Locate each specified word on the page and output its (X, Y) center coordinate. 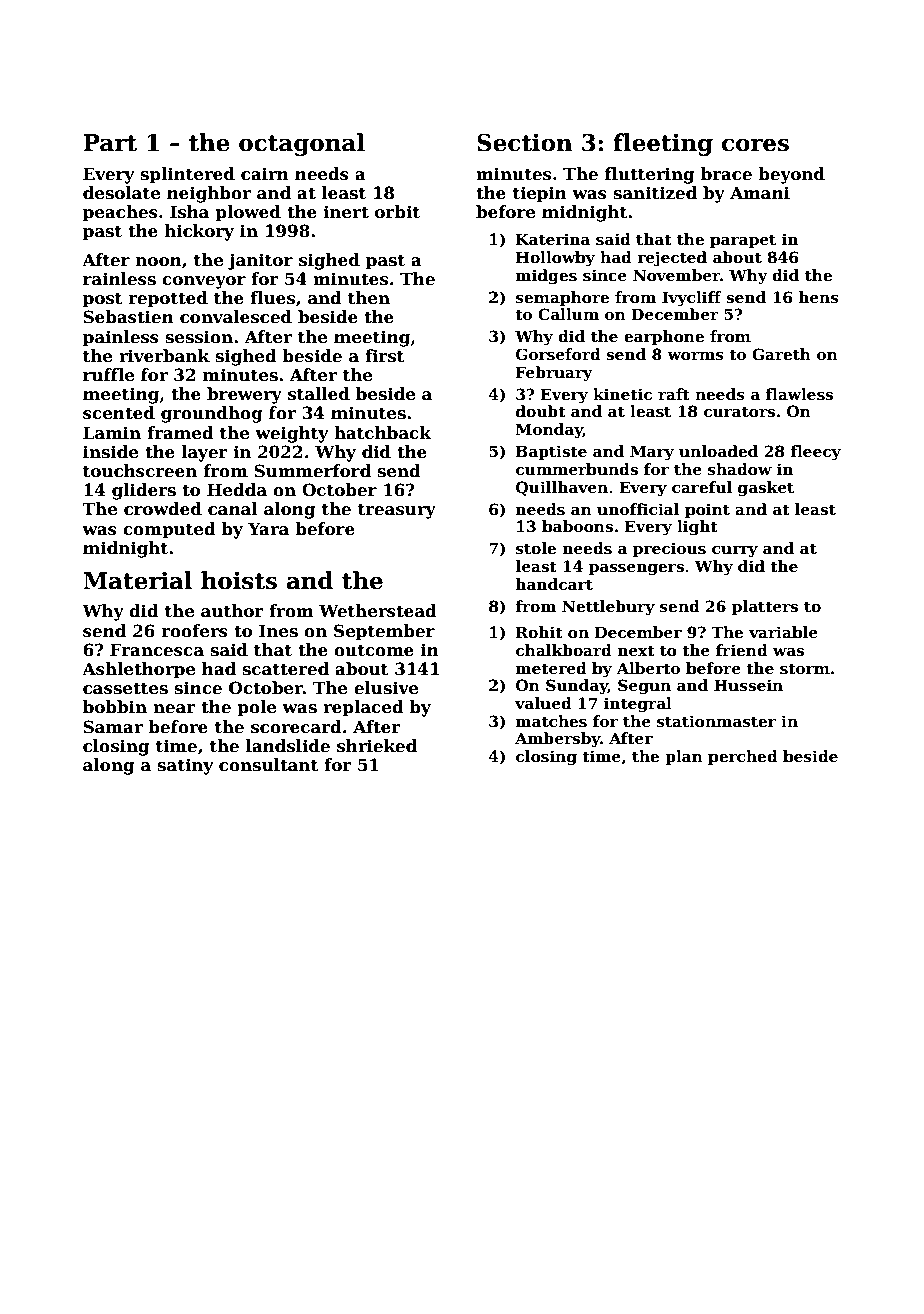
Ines (278, 631)
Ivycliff (692, 299)
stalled (319, 394)
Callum (568, 314)
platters (765, 607)
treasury (397, 511)
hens (819, 297)
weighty (292, 434)
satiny (185, 766)
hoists (239, 580)
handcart (554, 584)
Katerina (553, 239)
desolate (121, 193)
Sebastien (128, 317)
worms (695, 356)
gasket (766, 489)
